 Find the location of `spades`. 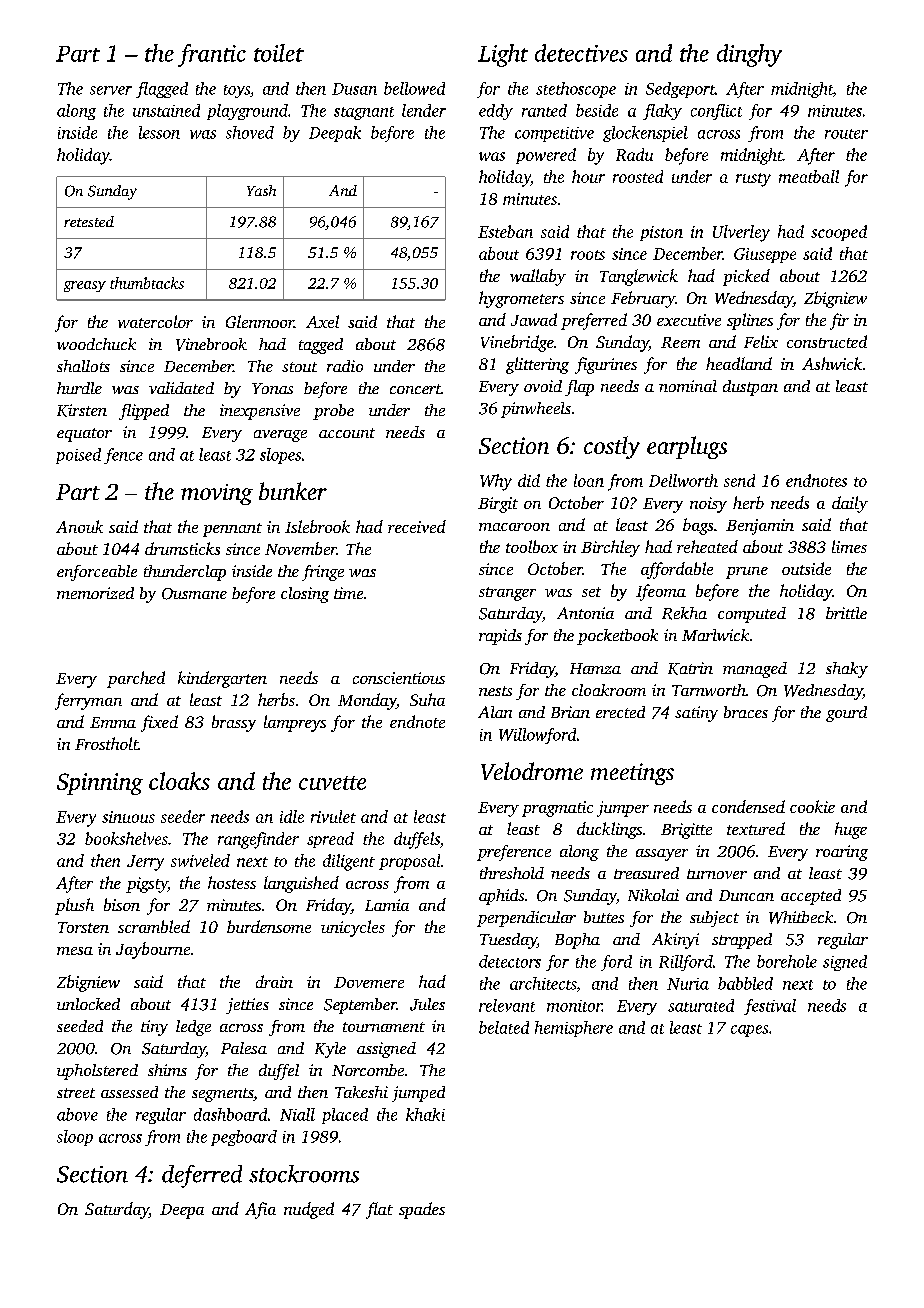

spades is located at coordinates (422, 1210).
